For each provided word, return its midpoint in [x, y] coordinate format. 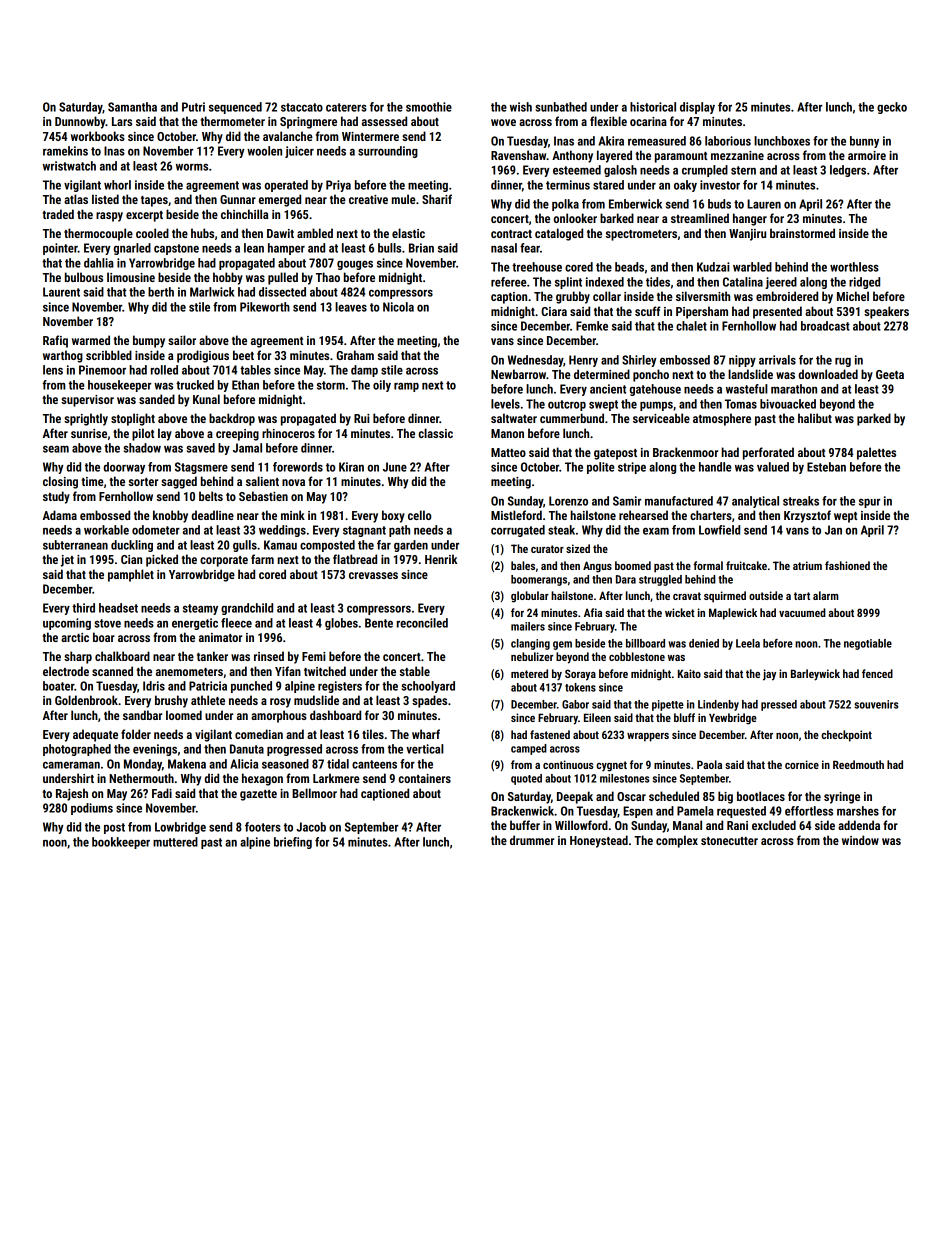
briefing [293, 843]
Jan [833, 530]
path [399, 531]
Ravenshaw [519, 155]
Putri [193, 107]
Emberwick [635, 204]
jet [67, 561]
